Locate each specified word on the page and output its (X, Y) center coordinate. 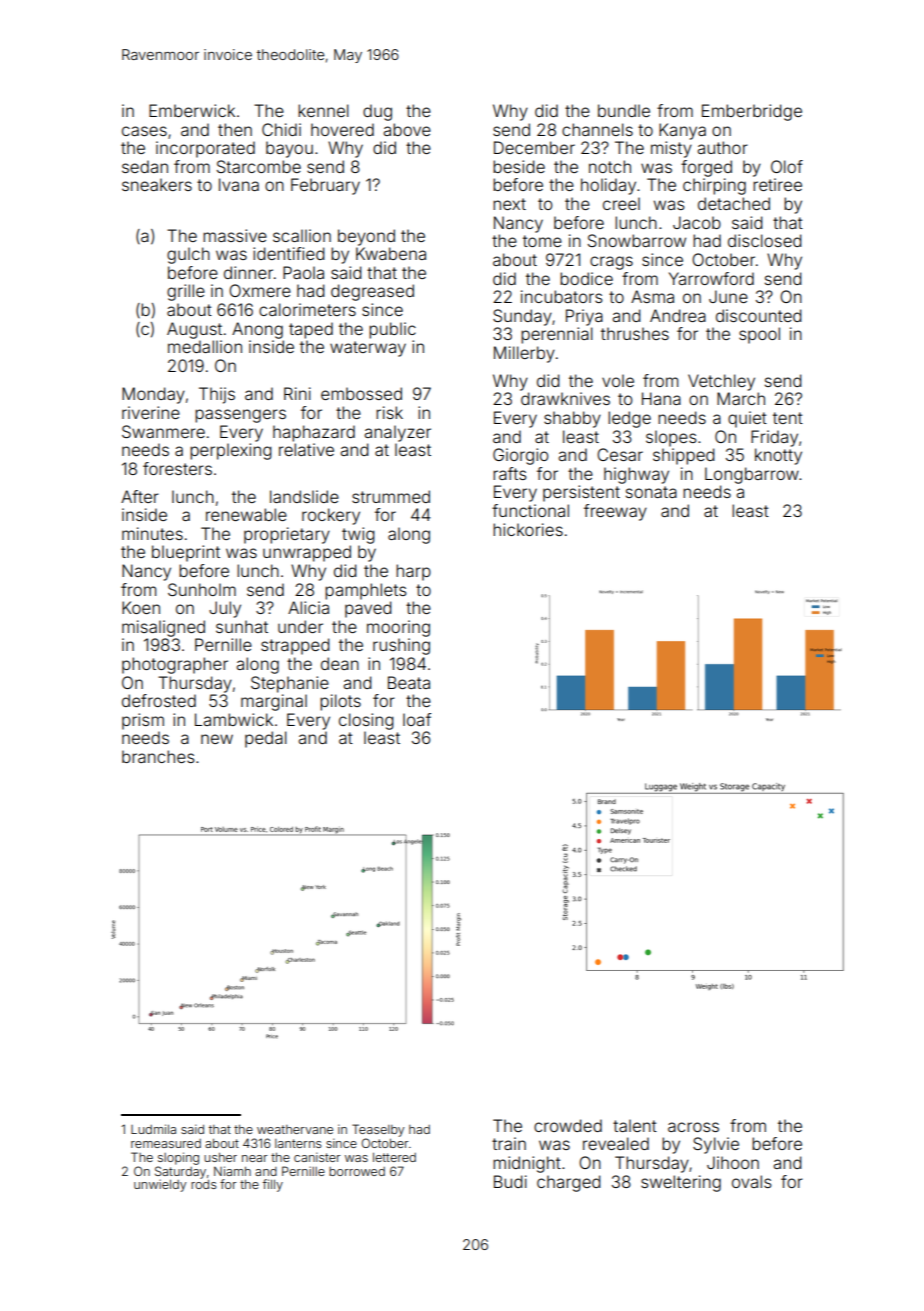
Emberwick (192, 110)
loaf (417, 719)
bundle (624, 110)
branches (158, 756)
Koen (141, 607)
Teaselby (378, 1130)
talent (635, 1125)
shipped (684, 456)
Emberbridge (752, 112)
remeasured (166, 1143)
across (693, 1127)
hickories (528, 529)
